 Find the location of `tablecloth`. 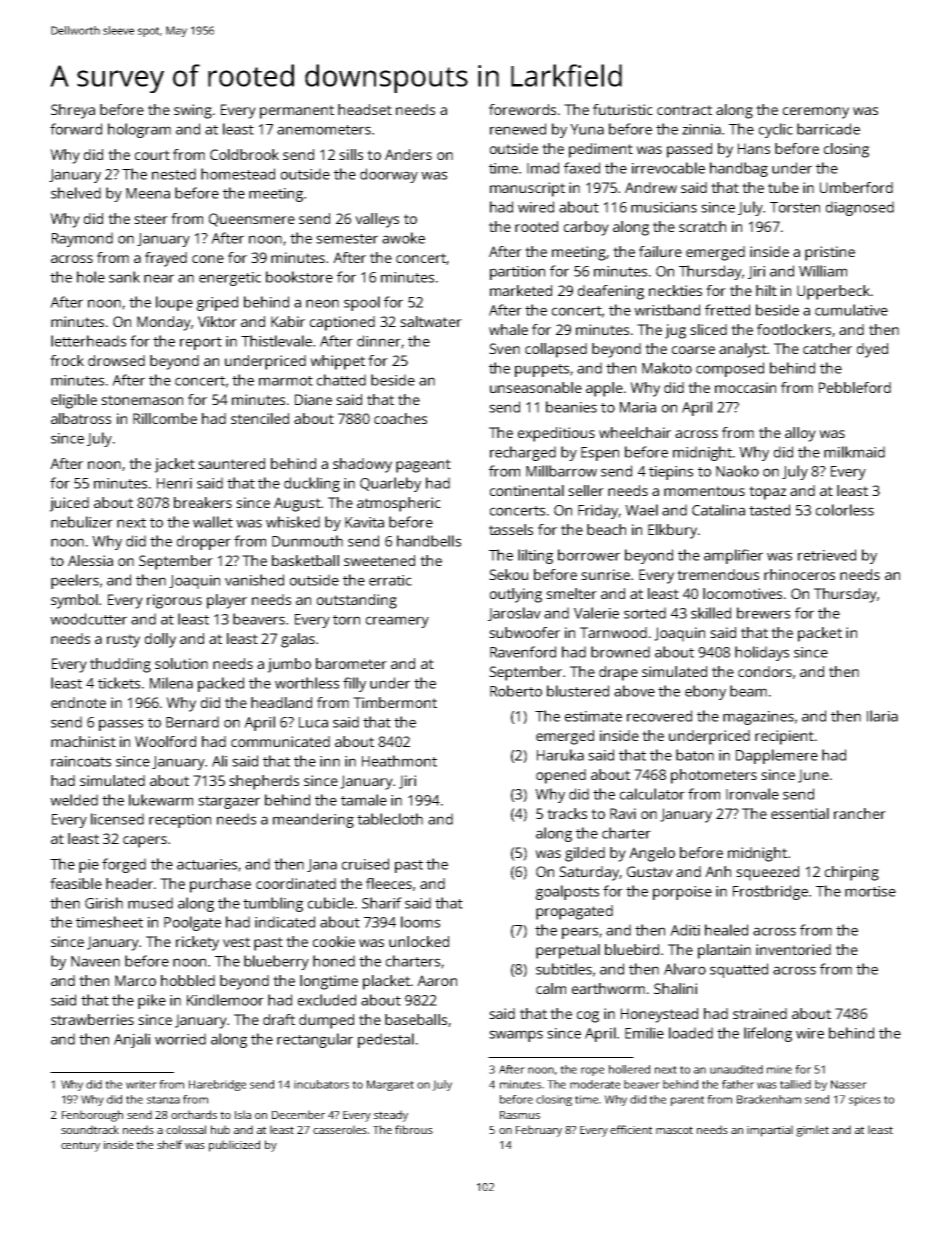

tablecloth is located at coordinates (390, 819).
